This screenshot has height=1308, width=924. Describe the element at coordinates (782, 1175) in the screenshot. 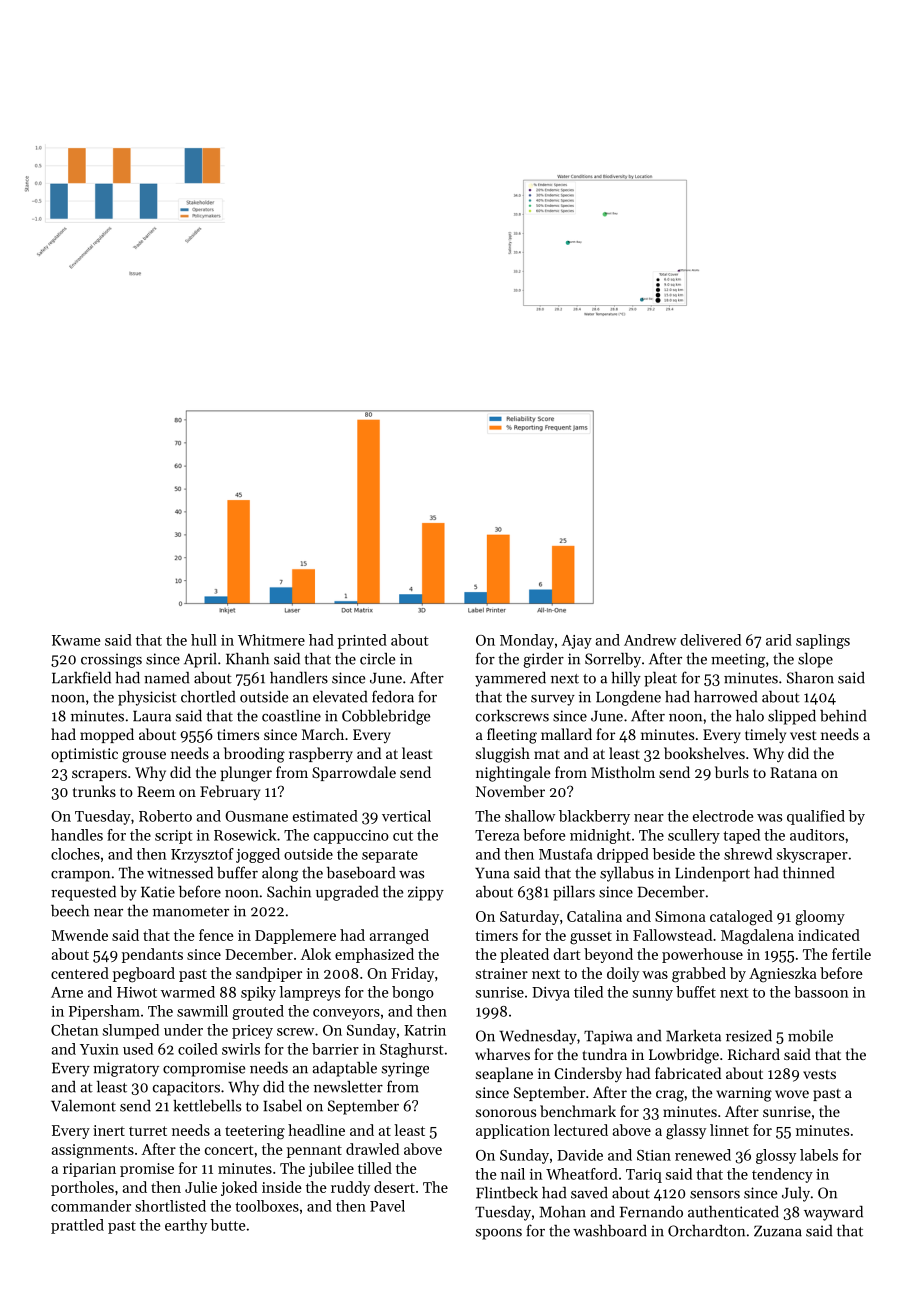

I see `tendency` at that location.
